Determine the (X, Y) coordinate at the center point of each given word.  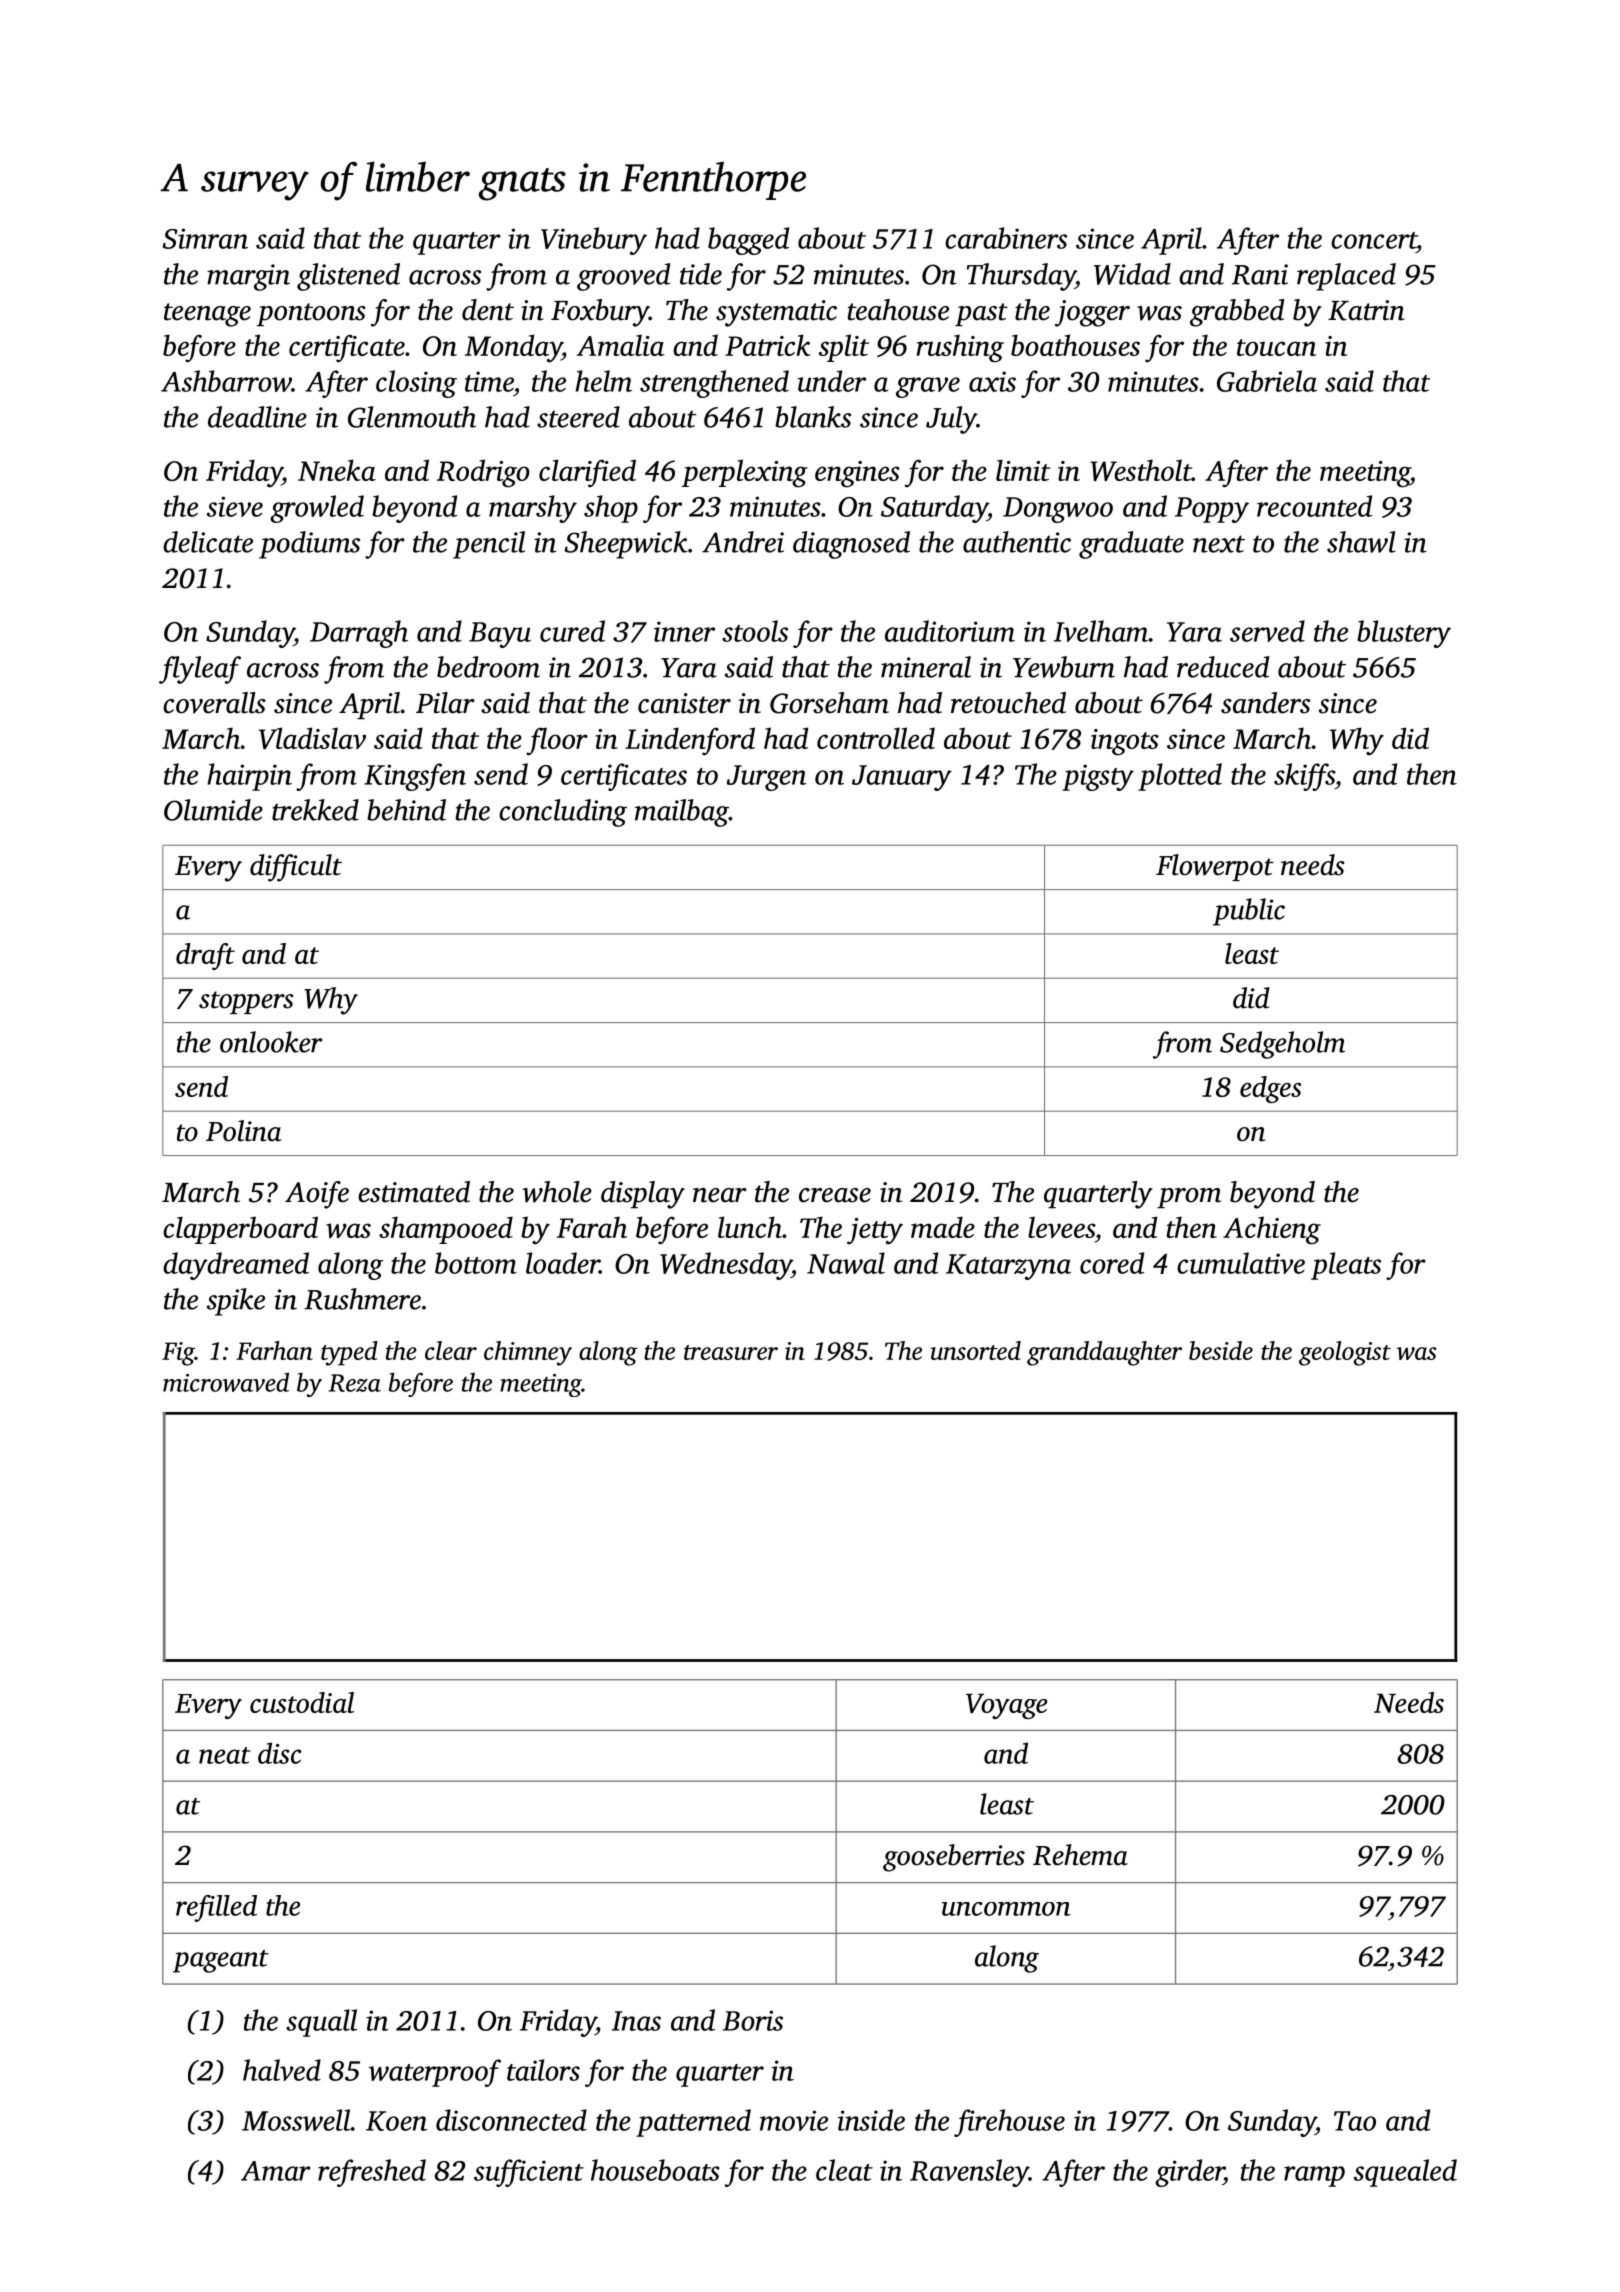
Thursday (1021, 277)
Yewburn (1064, 667)
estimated (414, 1192)
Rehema (1080, 1855)
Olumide (213, 810)
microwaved (226, 1382)
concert (1374, 240)
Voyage (1006, 1706)
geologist (1345, 1353)
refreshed (372, 2173)
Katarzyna (1008, 1267)
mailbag (682, 813)
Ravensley (969, 2173)
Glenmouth (412, 417)
